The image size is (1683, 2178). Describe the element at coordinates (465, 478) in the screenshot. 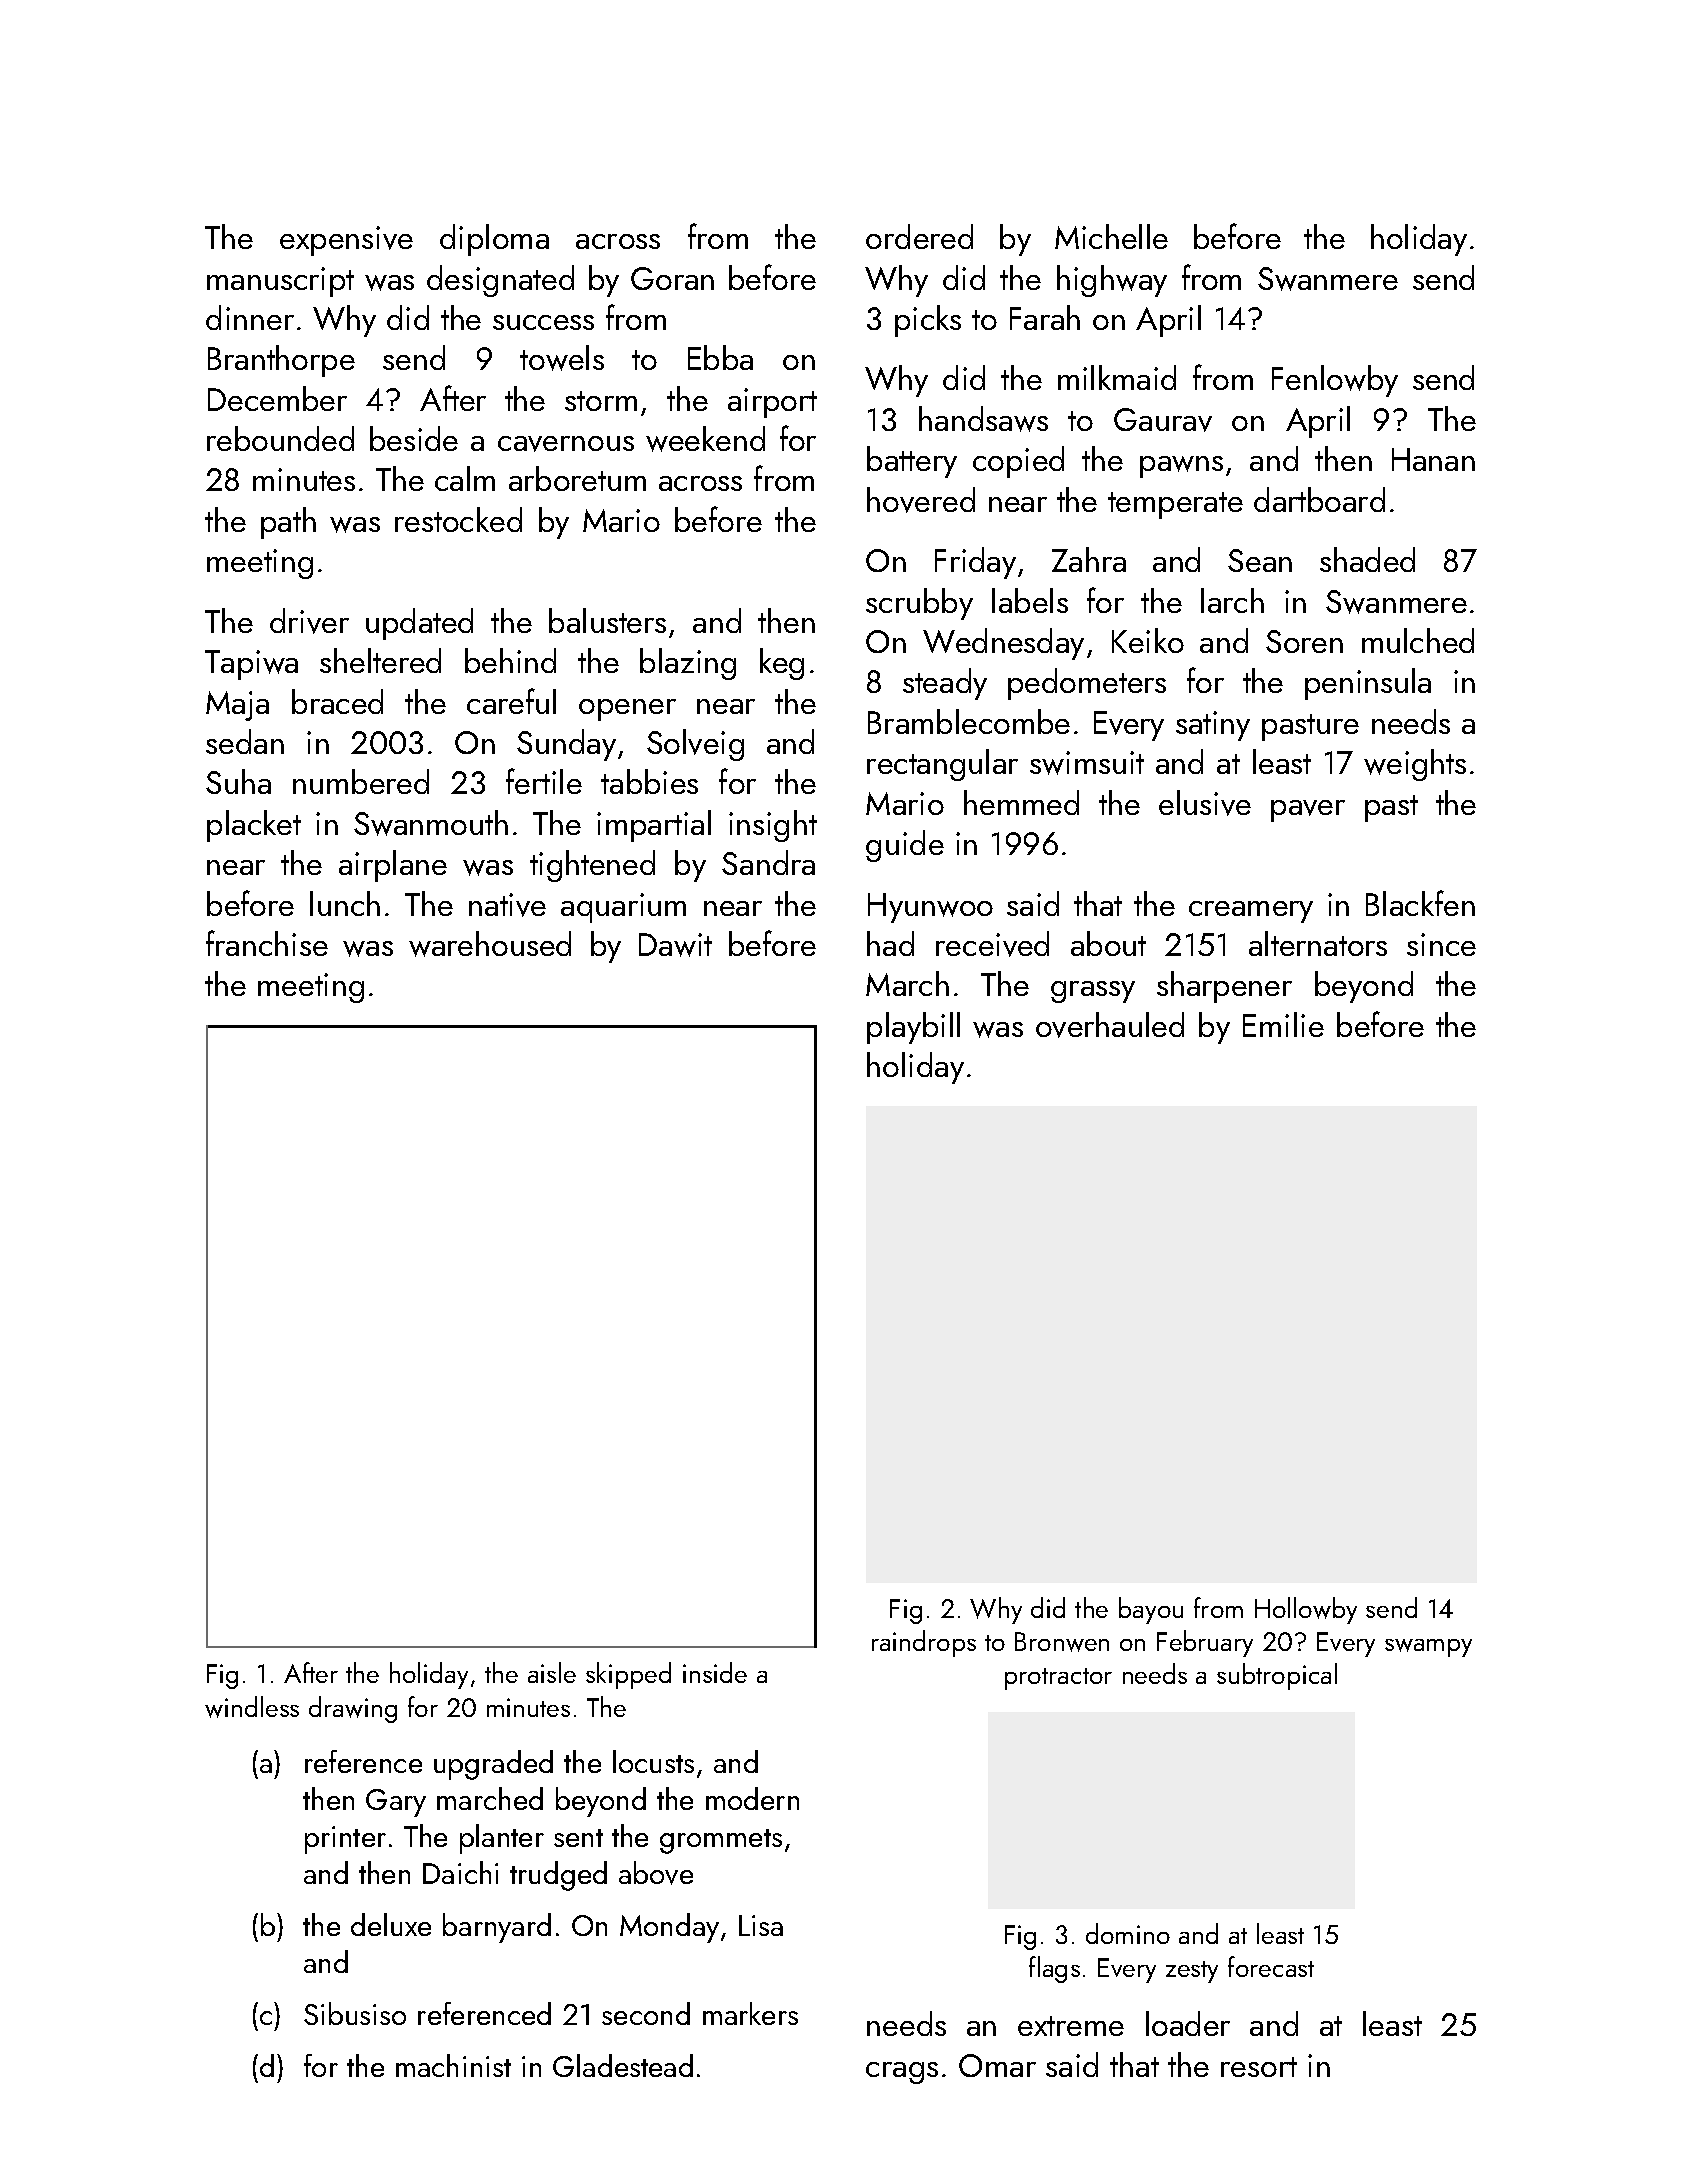

I see `calm` at that location.
